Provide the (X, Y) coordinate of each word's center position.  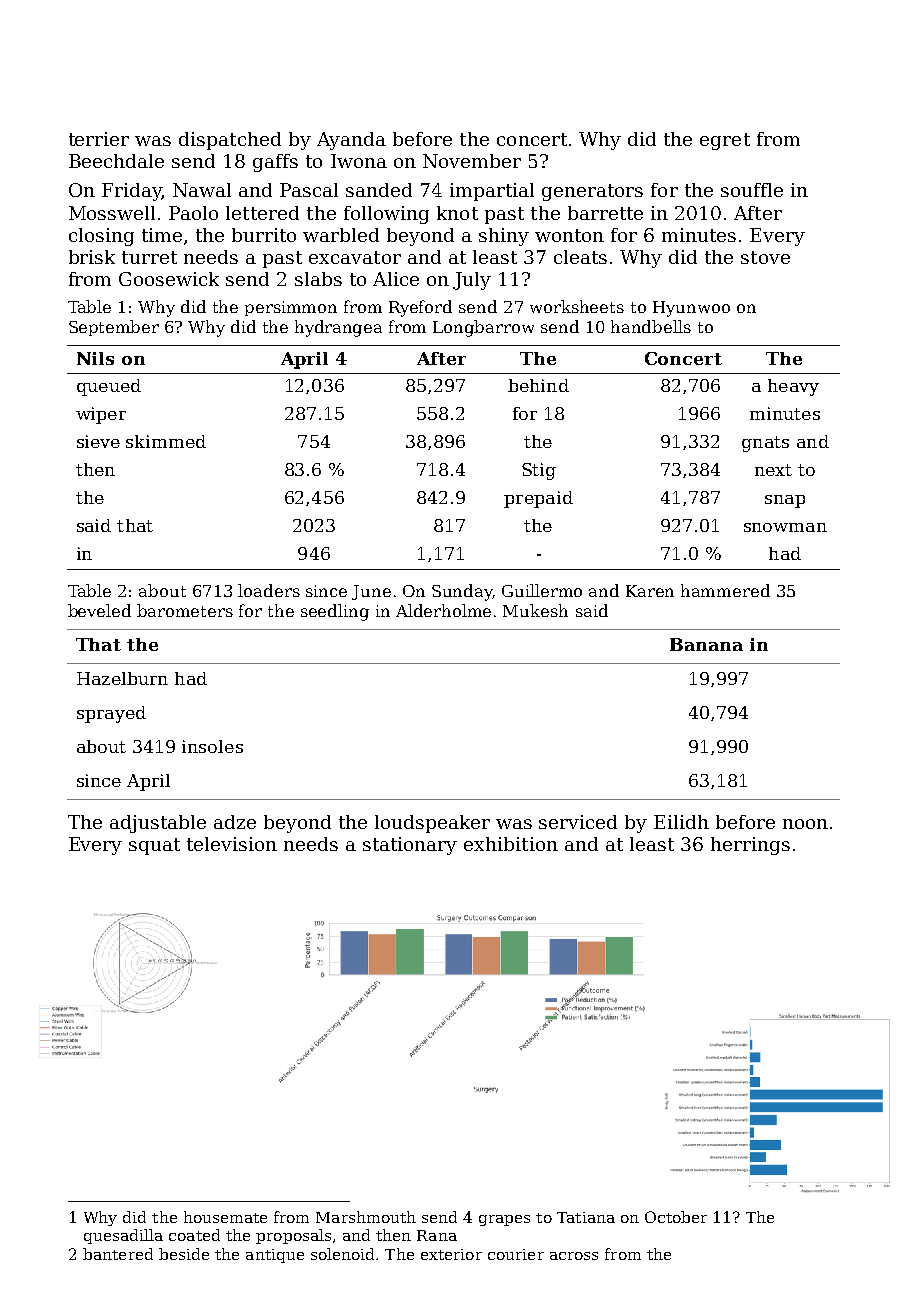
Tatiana (586, 1217)
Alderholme (443, 610)
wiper (101, 415)
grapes (504, 1220)
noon (805, 824)
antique (275, 1256)
